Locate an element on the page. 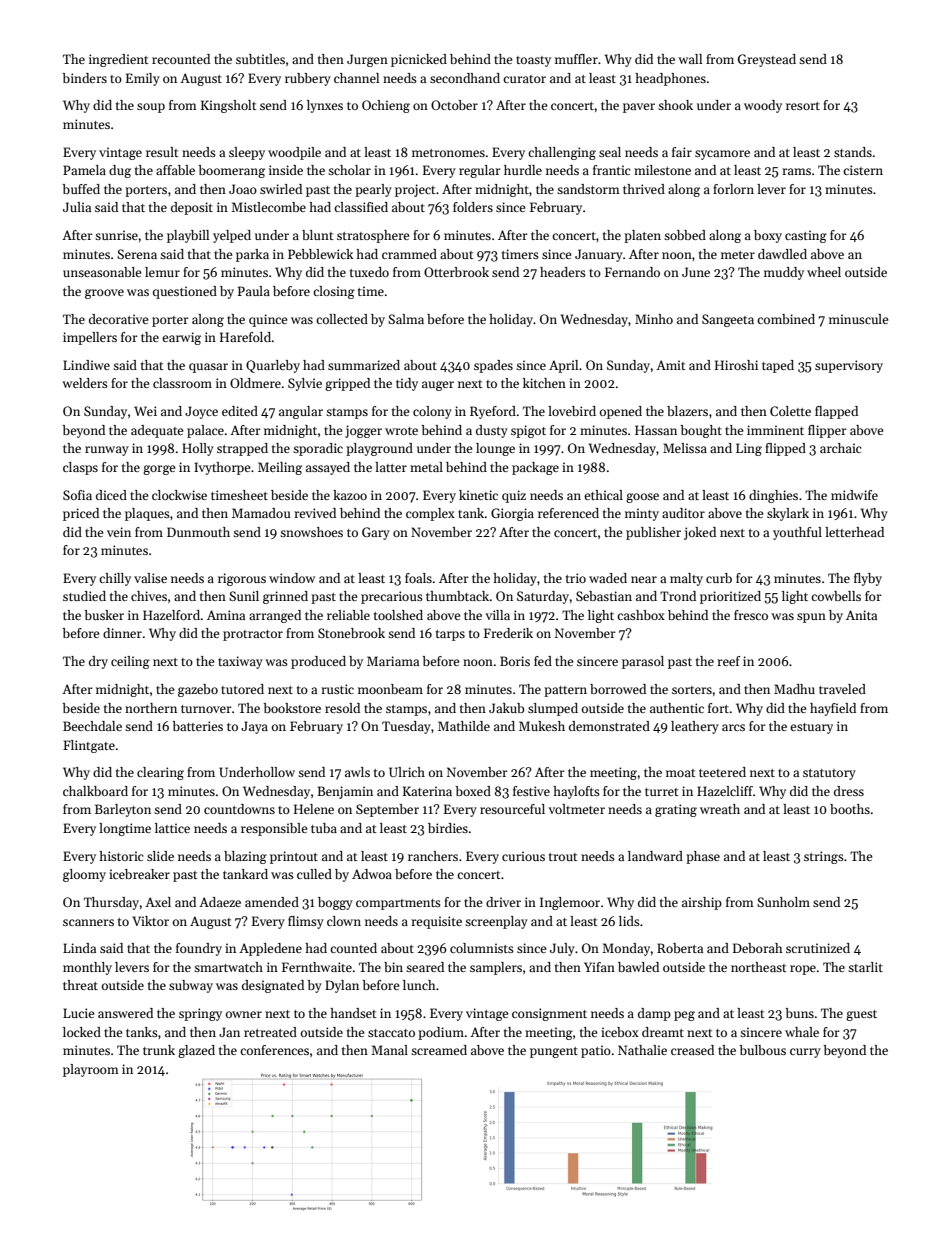  woody is located at coordinates (763, 106).
